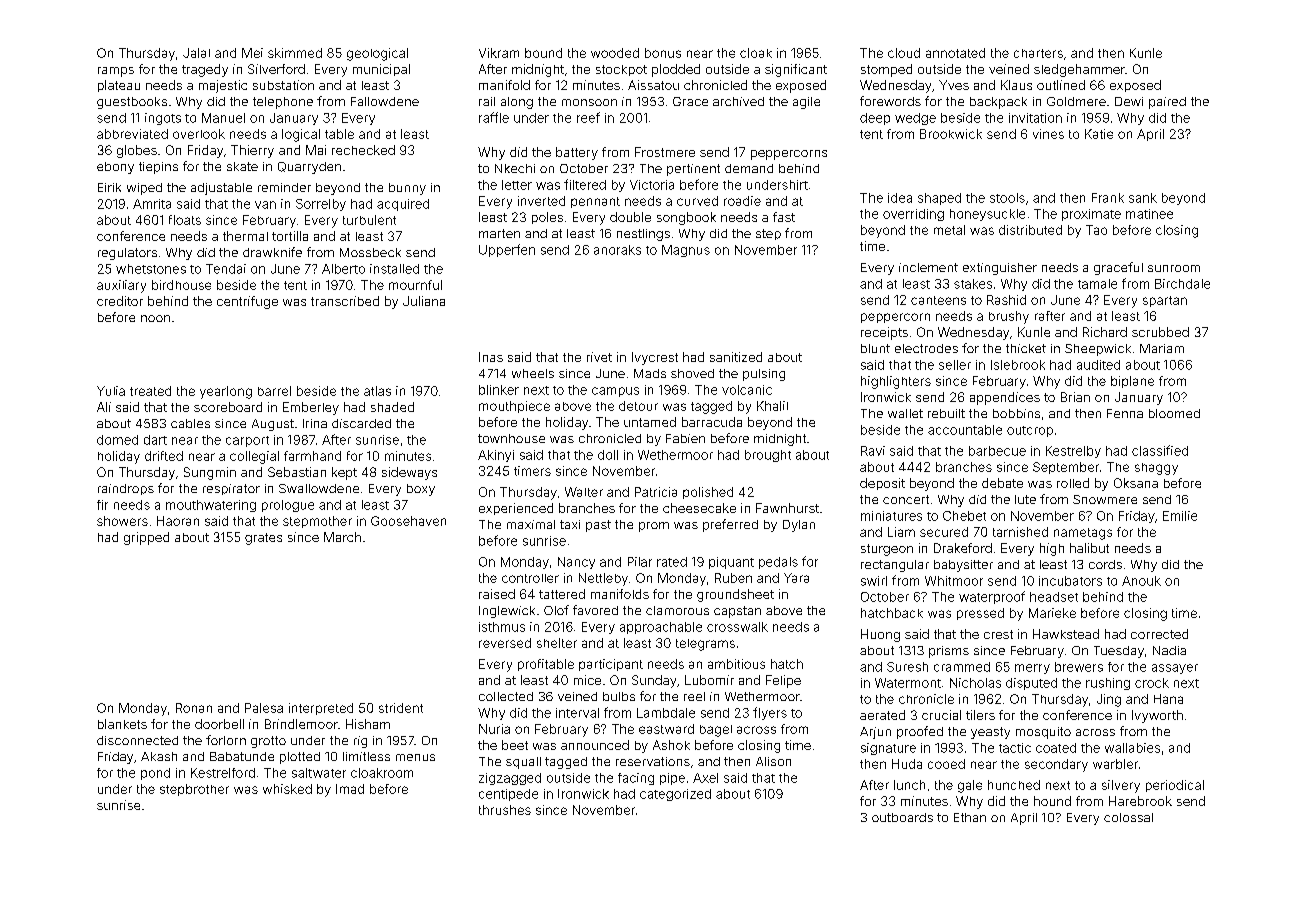  What do you see at coordinates (1167, 103) in the screenshot?
I see `paired` at bounding box center [1167, 103].
